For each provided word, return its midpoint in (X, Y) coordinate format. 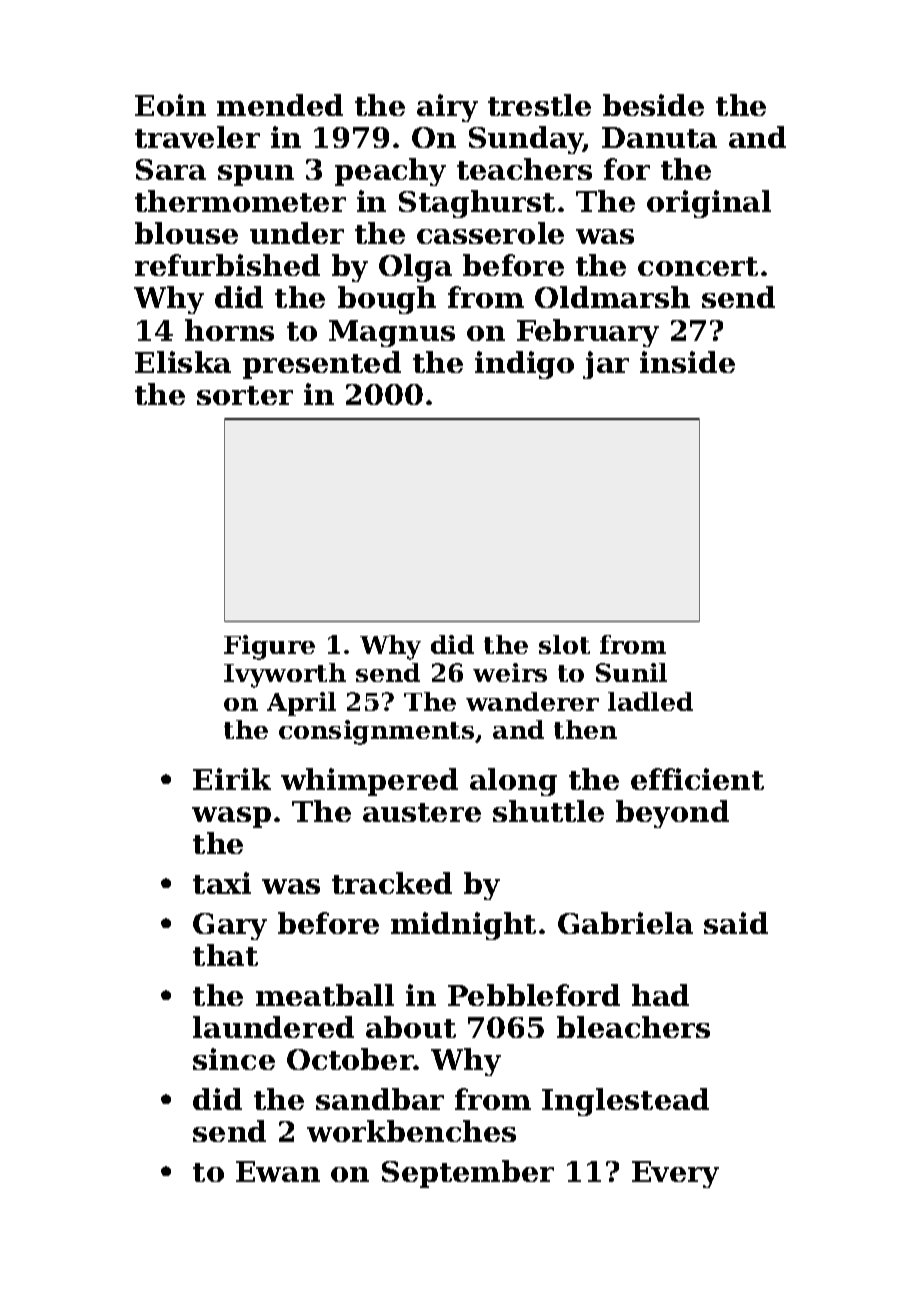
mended (280, 105)
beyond (672, 814)
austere (422, 812)
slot (564, 644)
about (411, 1027)
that (225, 955)
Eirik (232, 779)
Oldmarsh (612, 297)
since (234, 1059)
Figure (269, 647)
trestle (539, 105)
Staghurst (477, 204)
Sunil (631, 672)
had (660, 995)
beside (653, 105)
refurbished (227, 265)
